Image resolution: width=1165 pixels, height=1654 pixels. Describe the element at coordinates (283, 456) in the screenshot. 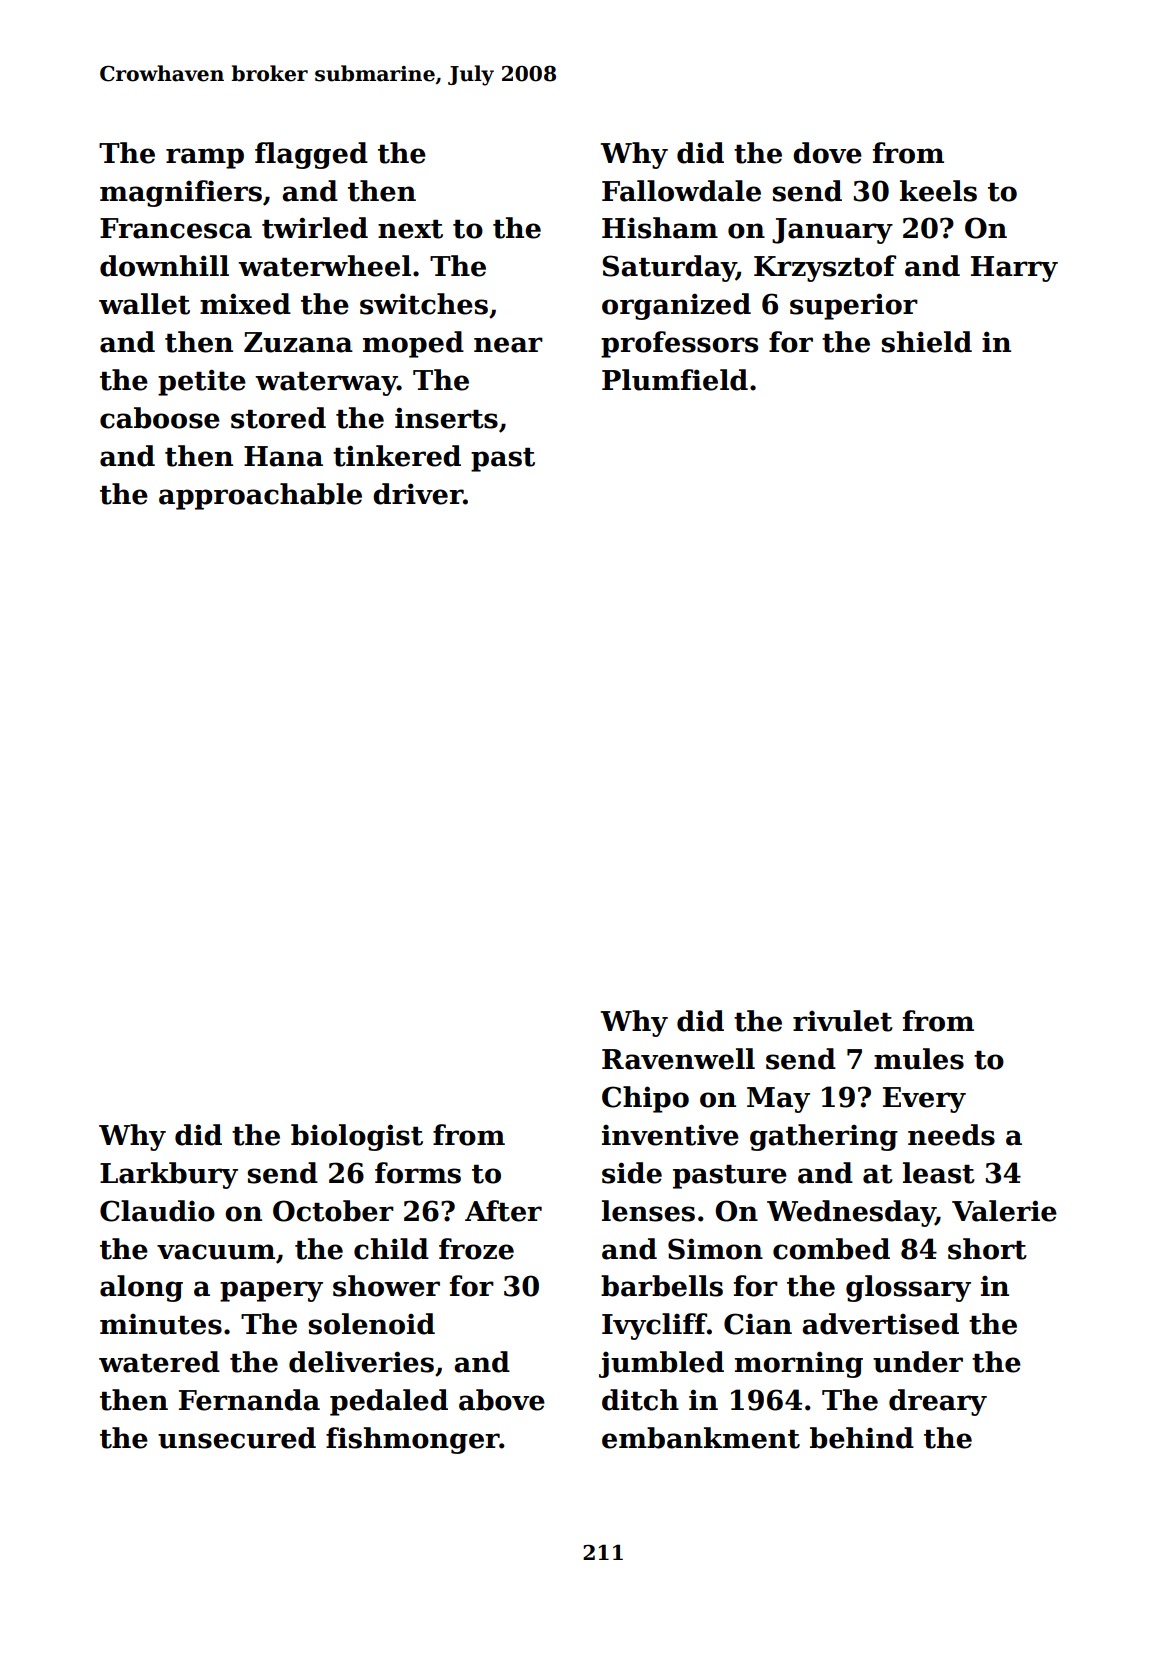

I see `Hana` at that location.
